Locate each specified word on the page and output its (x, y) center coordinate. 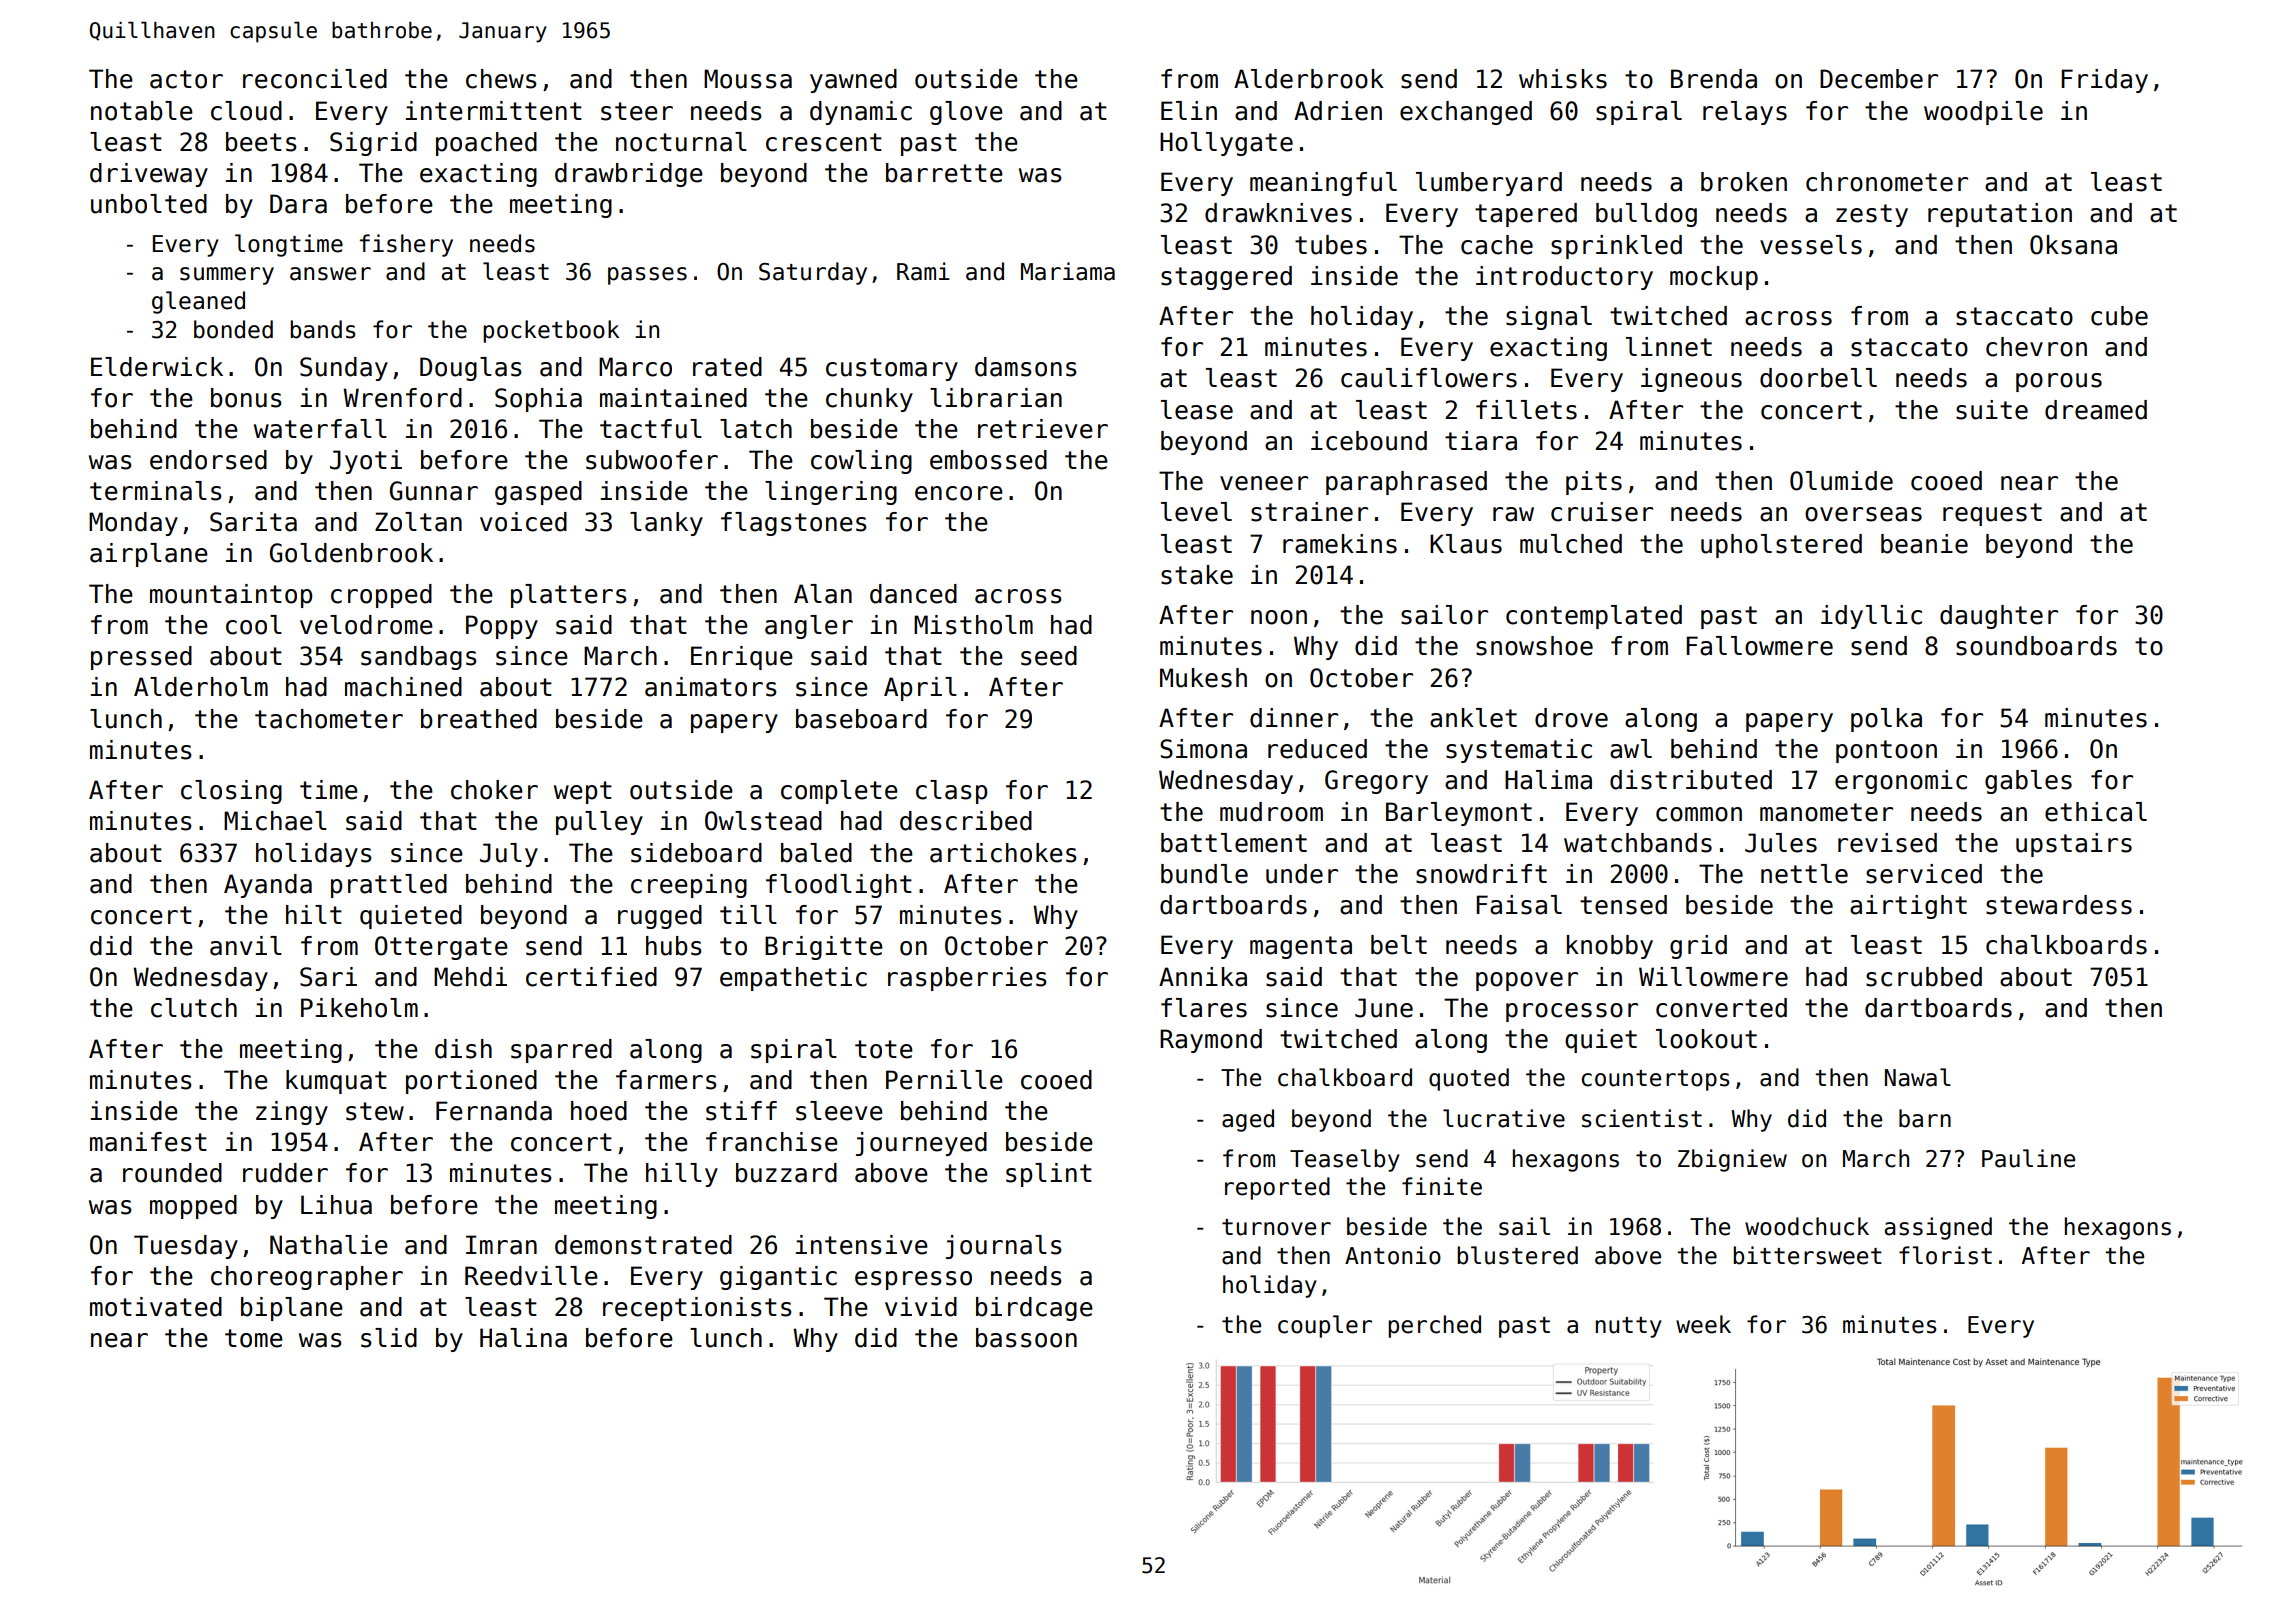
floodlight (839, 886)
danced (913, 594)
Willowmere (1713, 977)
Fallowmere (1759, 646)
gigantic (778, 1278)
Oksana (2073, 245)
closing (231, 792)
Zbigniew (1732, 1160)
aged (1248, 1120)
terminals (156, 491)
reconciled (315, 79)
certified (591, 977)
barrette (944, 173)
